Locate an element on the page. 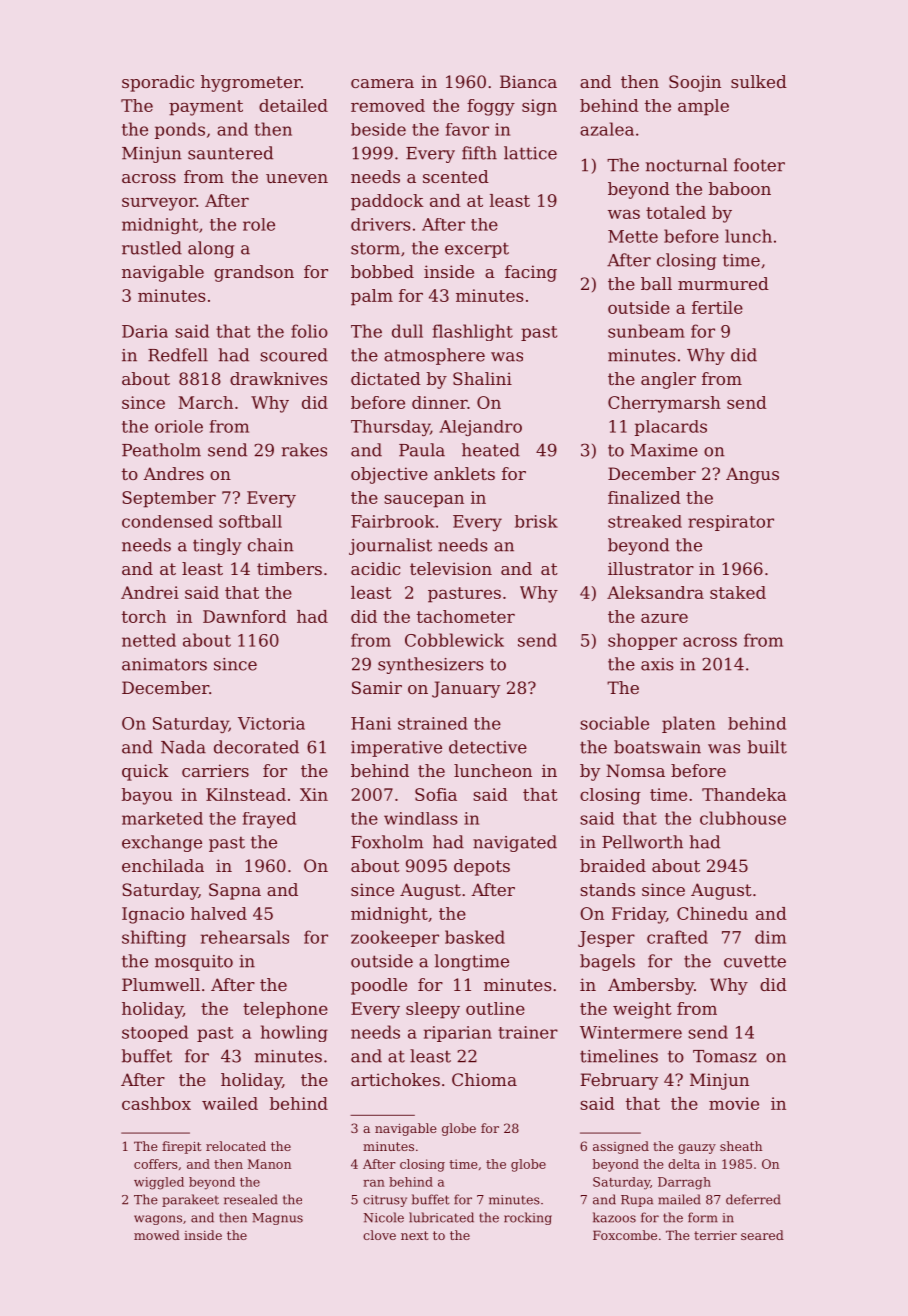  mowed is located at coordinates (157, 1235).
